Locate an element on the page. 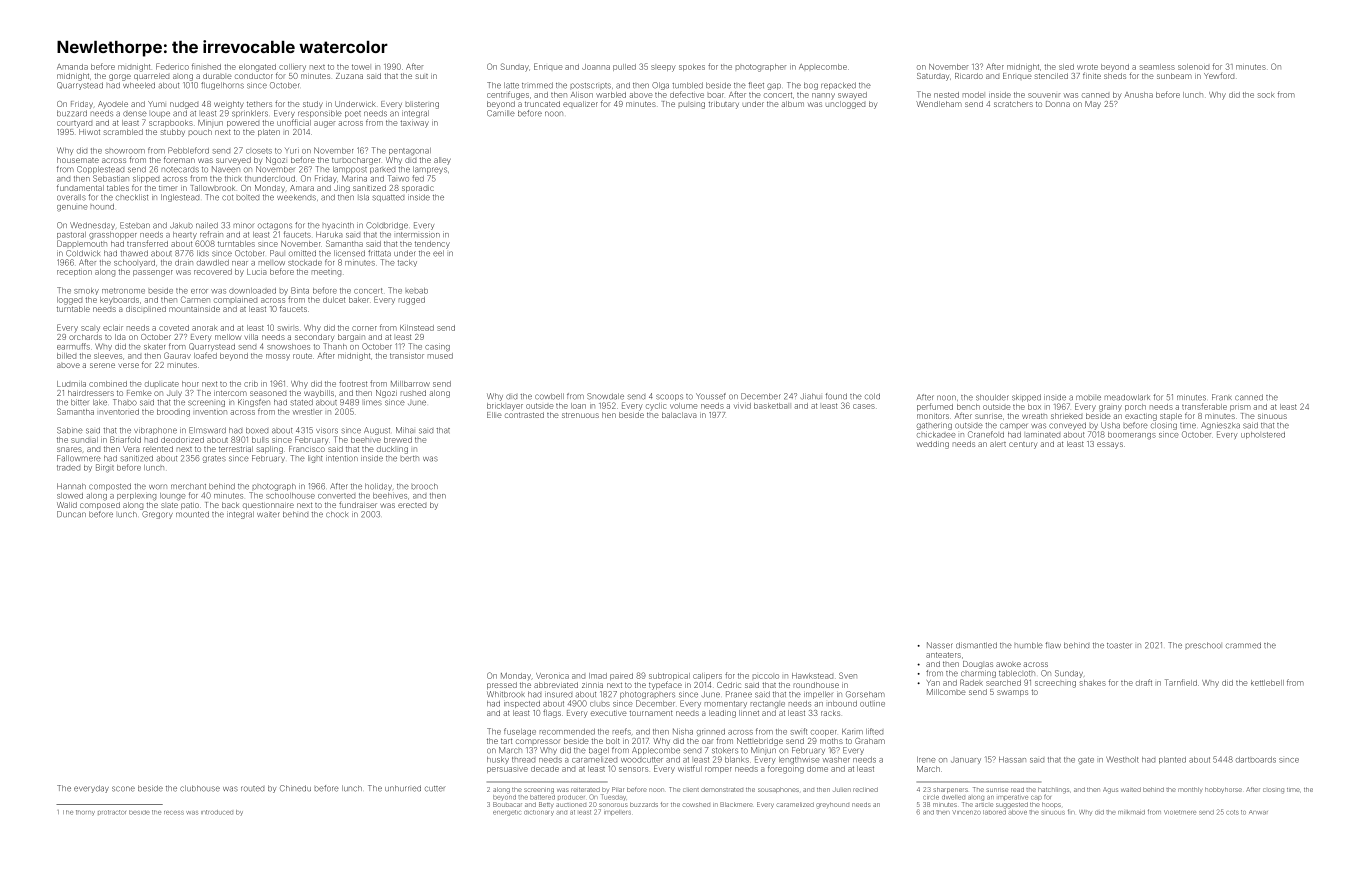 This document has width=1372, height=887. found is located at coordinates (836, 396).
